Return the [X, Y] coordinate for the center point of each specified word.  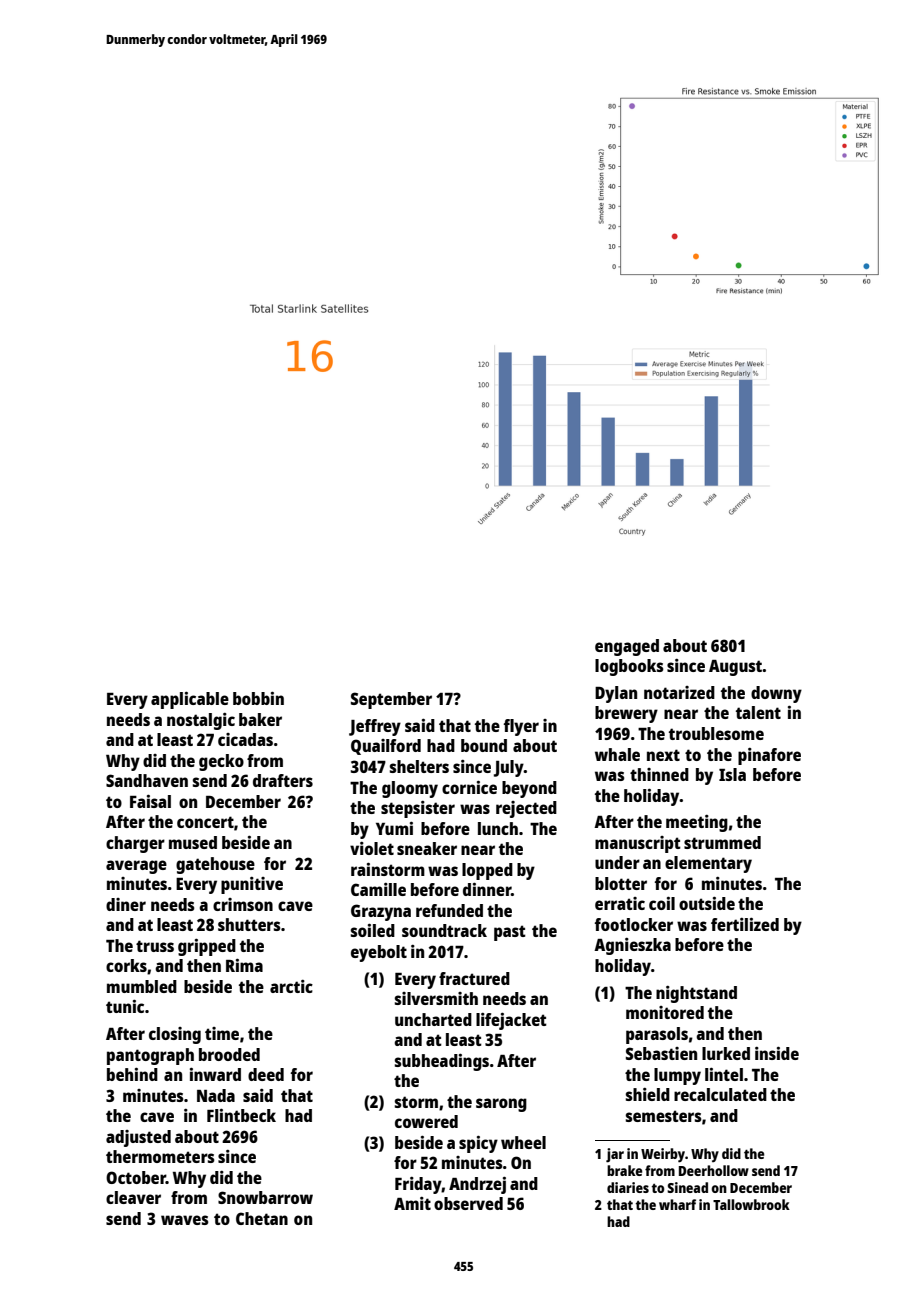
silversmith [436, 998]
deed [266, 1074]
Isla [732, 774]
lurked [726, 1053]
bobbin [258, 698]
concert [205, 822]
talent [758, 712]
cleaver [133, 1197]
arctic [291, 986]
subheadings [442, 1062]
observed [468, 1203]
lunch [498, 828]
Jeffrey [375, 727]
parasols [657, 1035]
